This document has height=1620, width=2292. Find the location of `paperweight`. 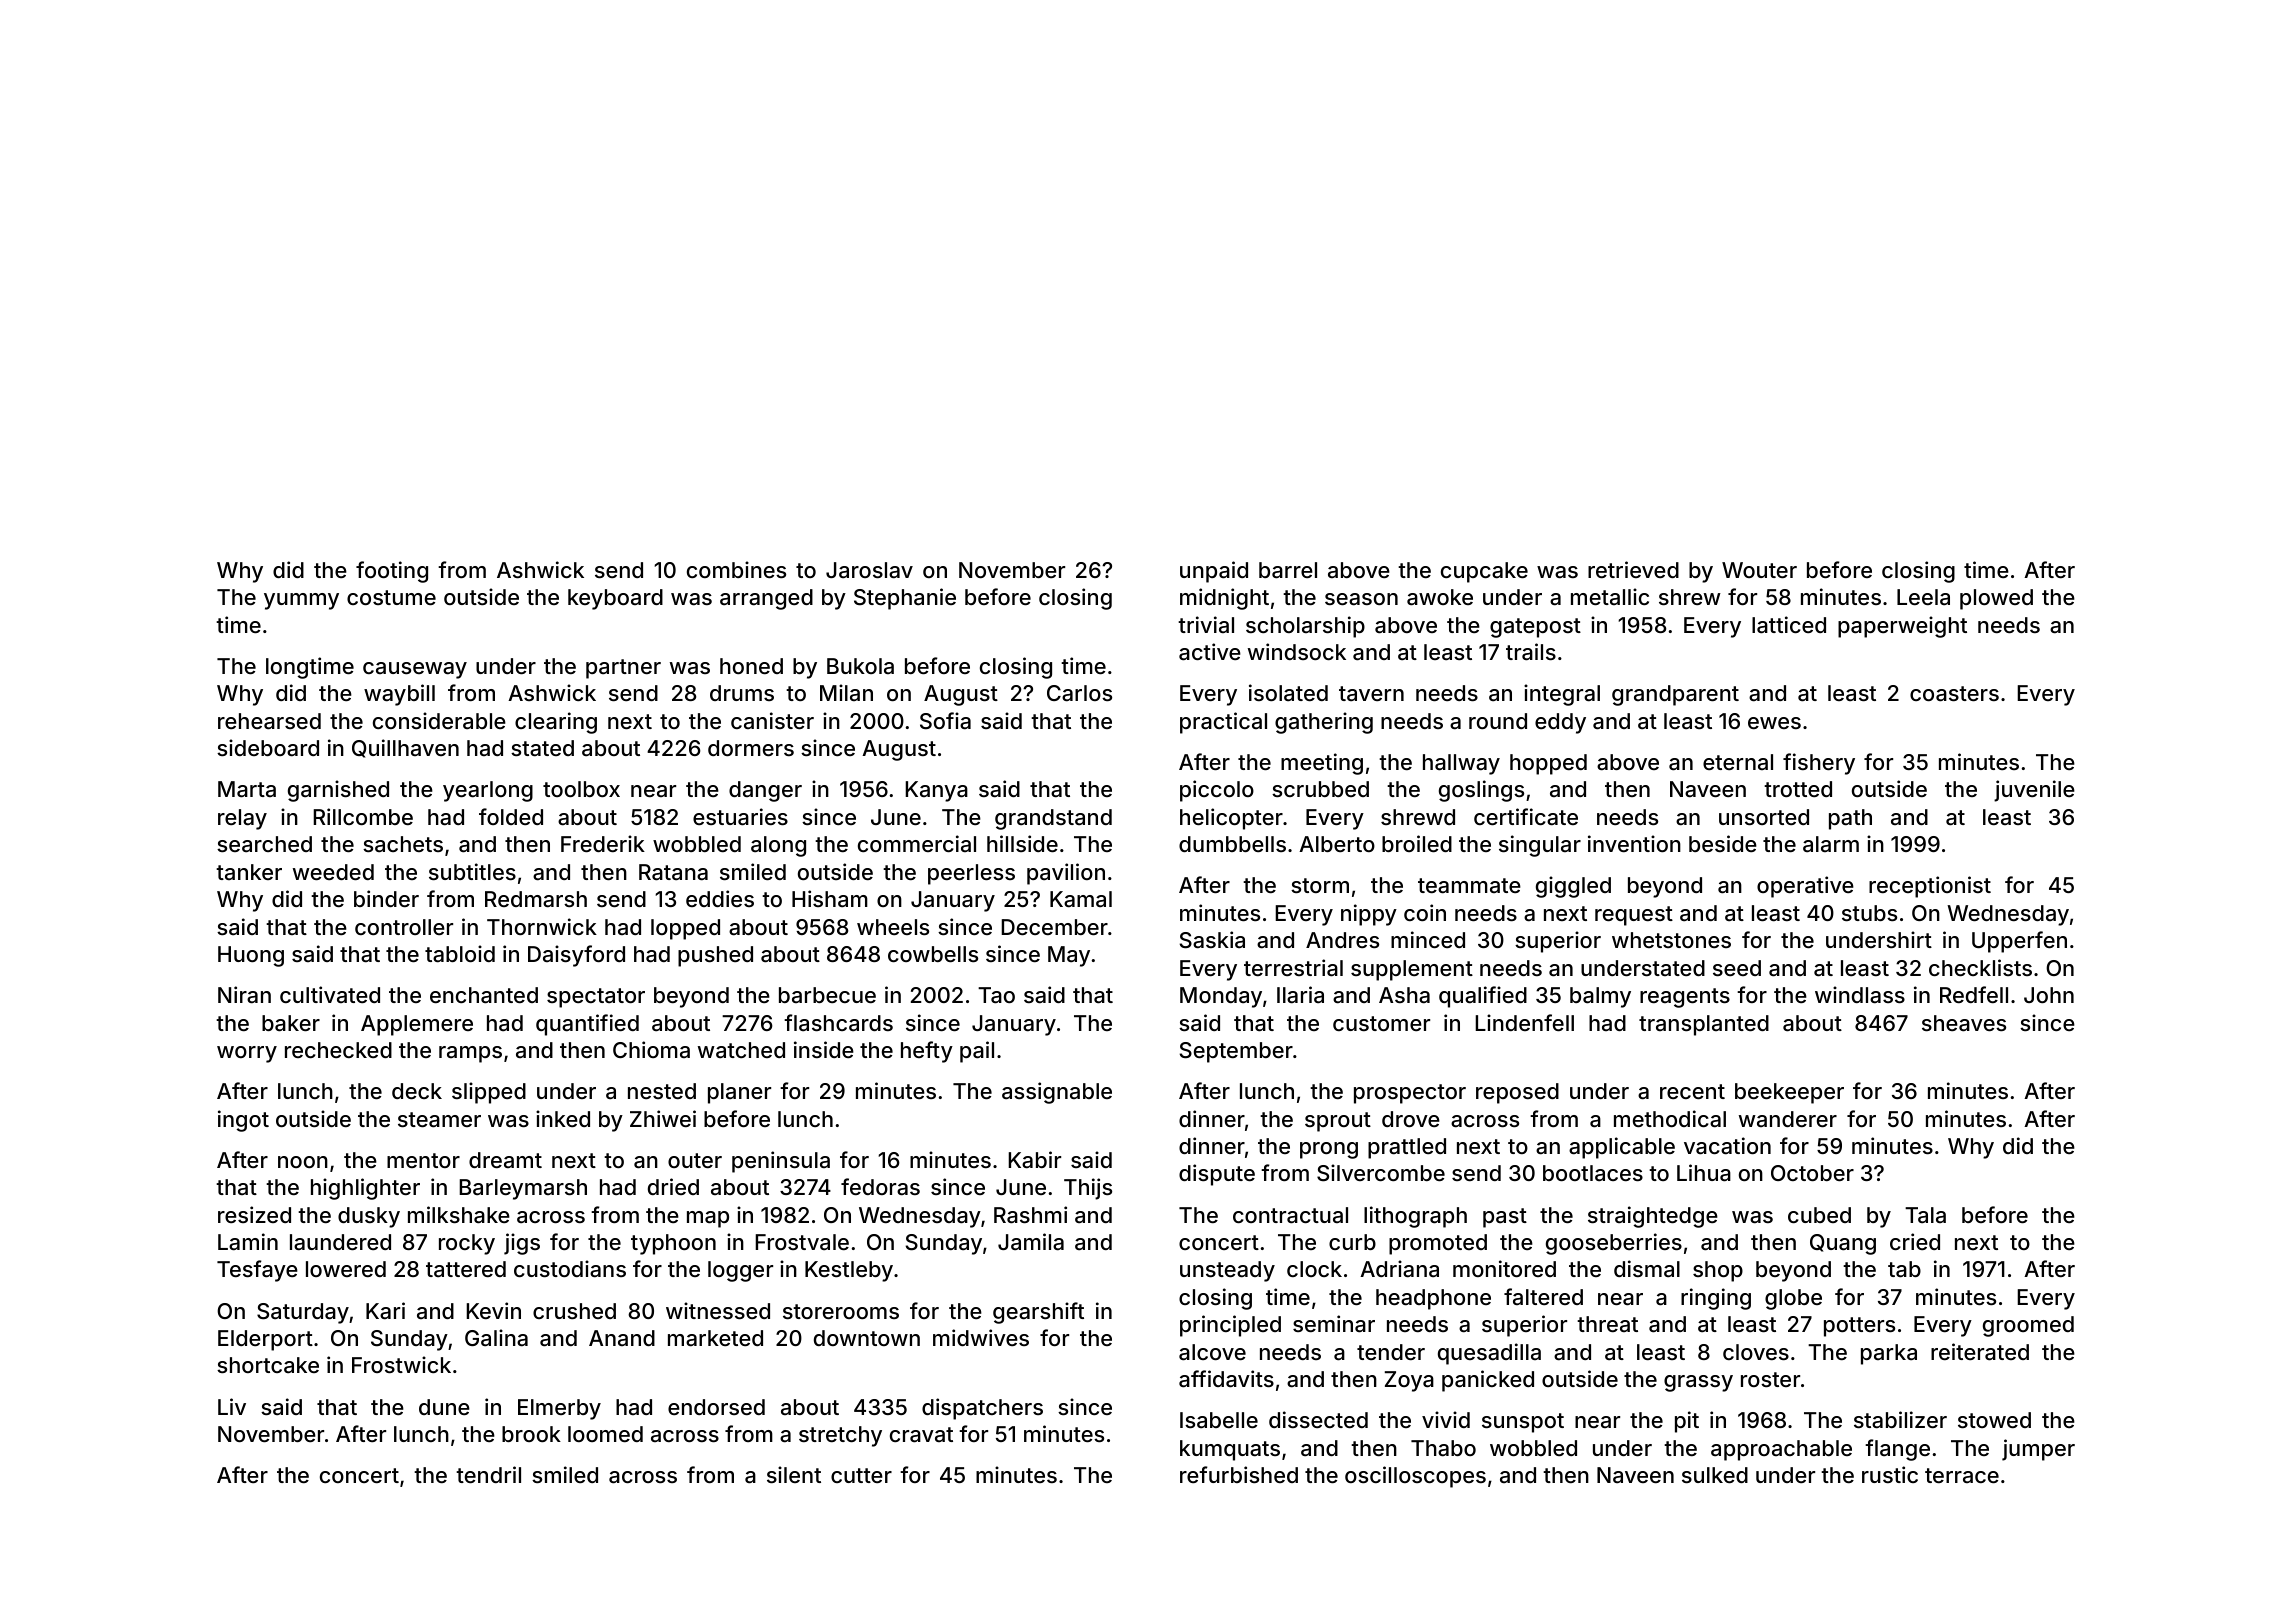

paperweight is located at coordinates (1902, 627).
